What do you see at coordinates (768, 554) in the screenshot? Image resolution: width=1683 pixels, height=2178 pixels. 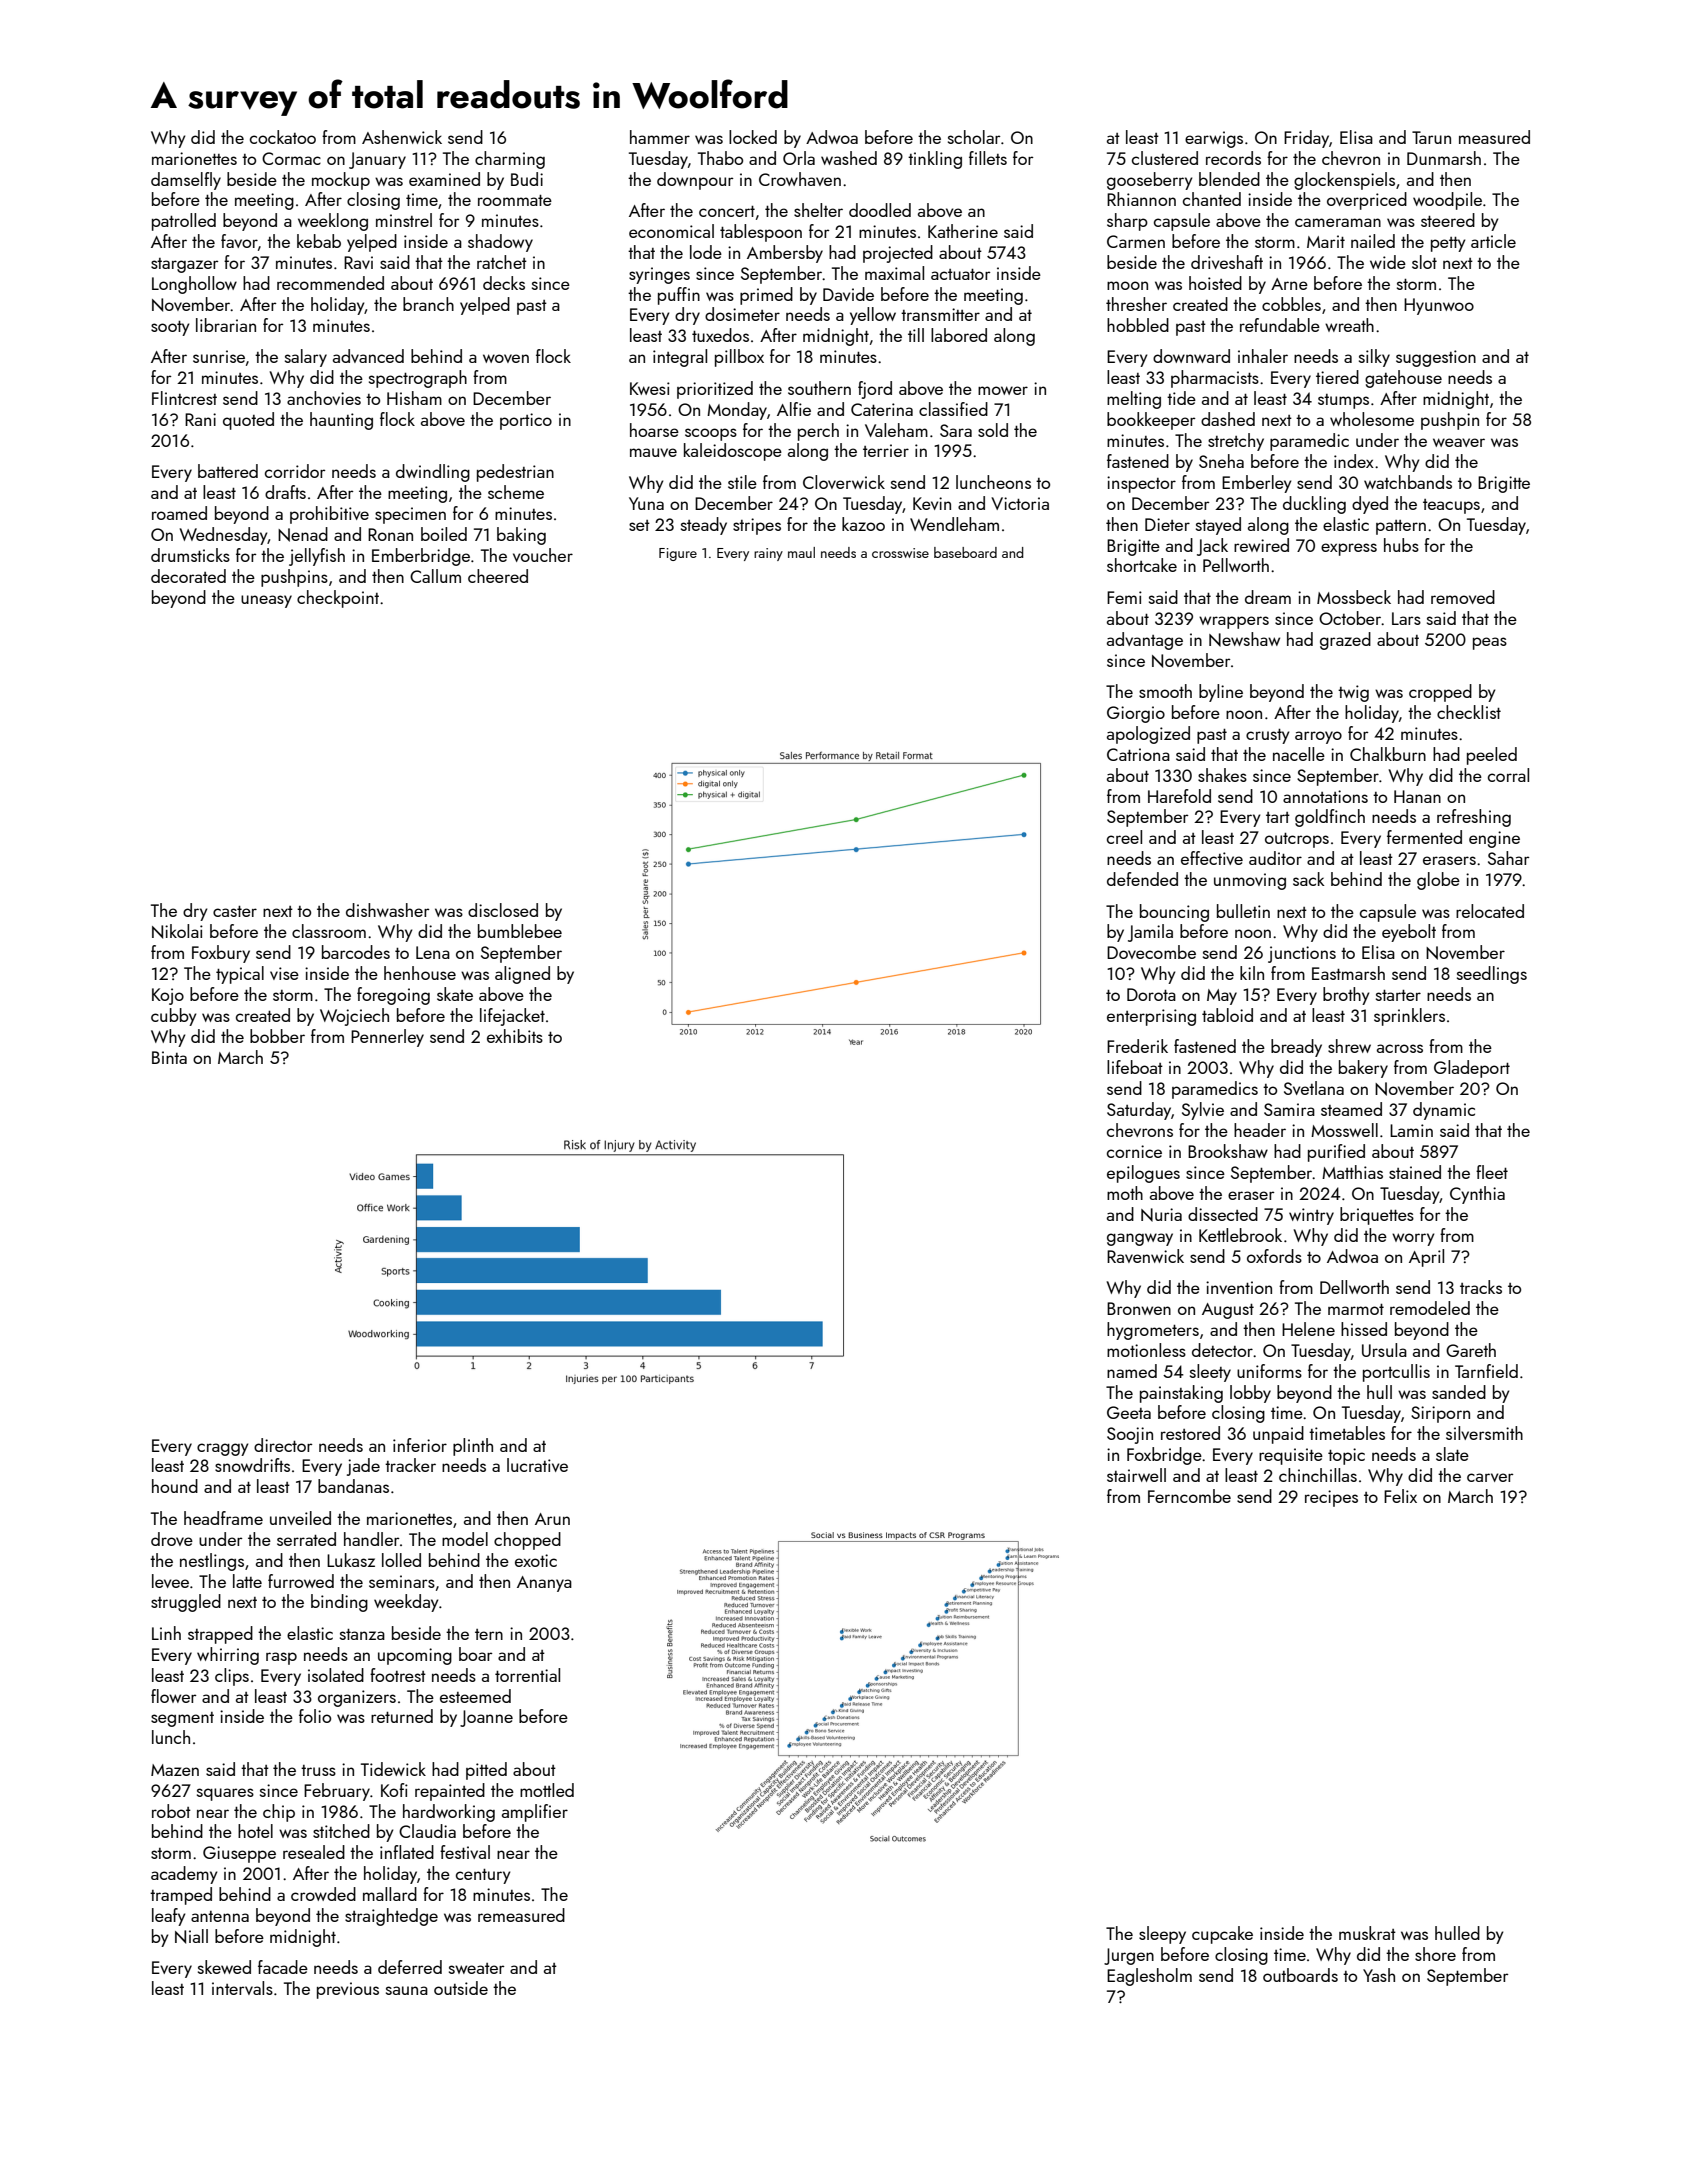 I see `rainy` at bounding box center [768, 554].
